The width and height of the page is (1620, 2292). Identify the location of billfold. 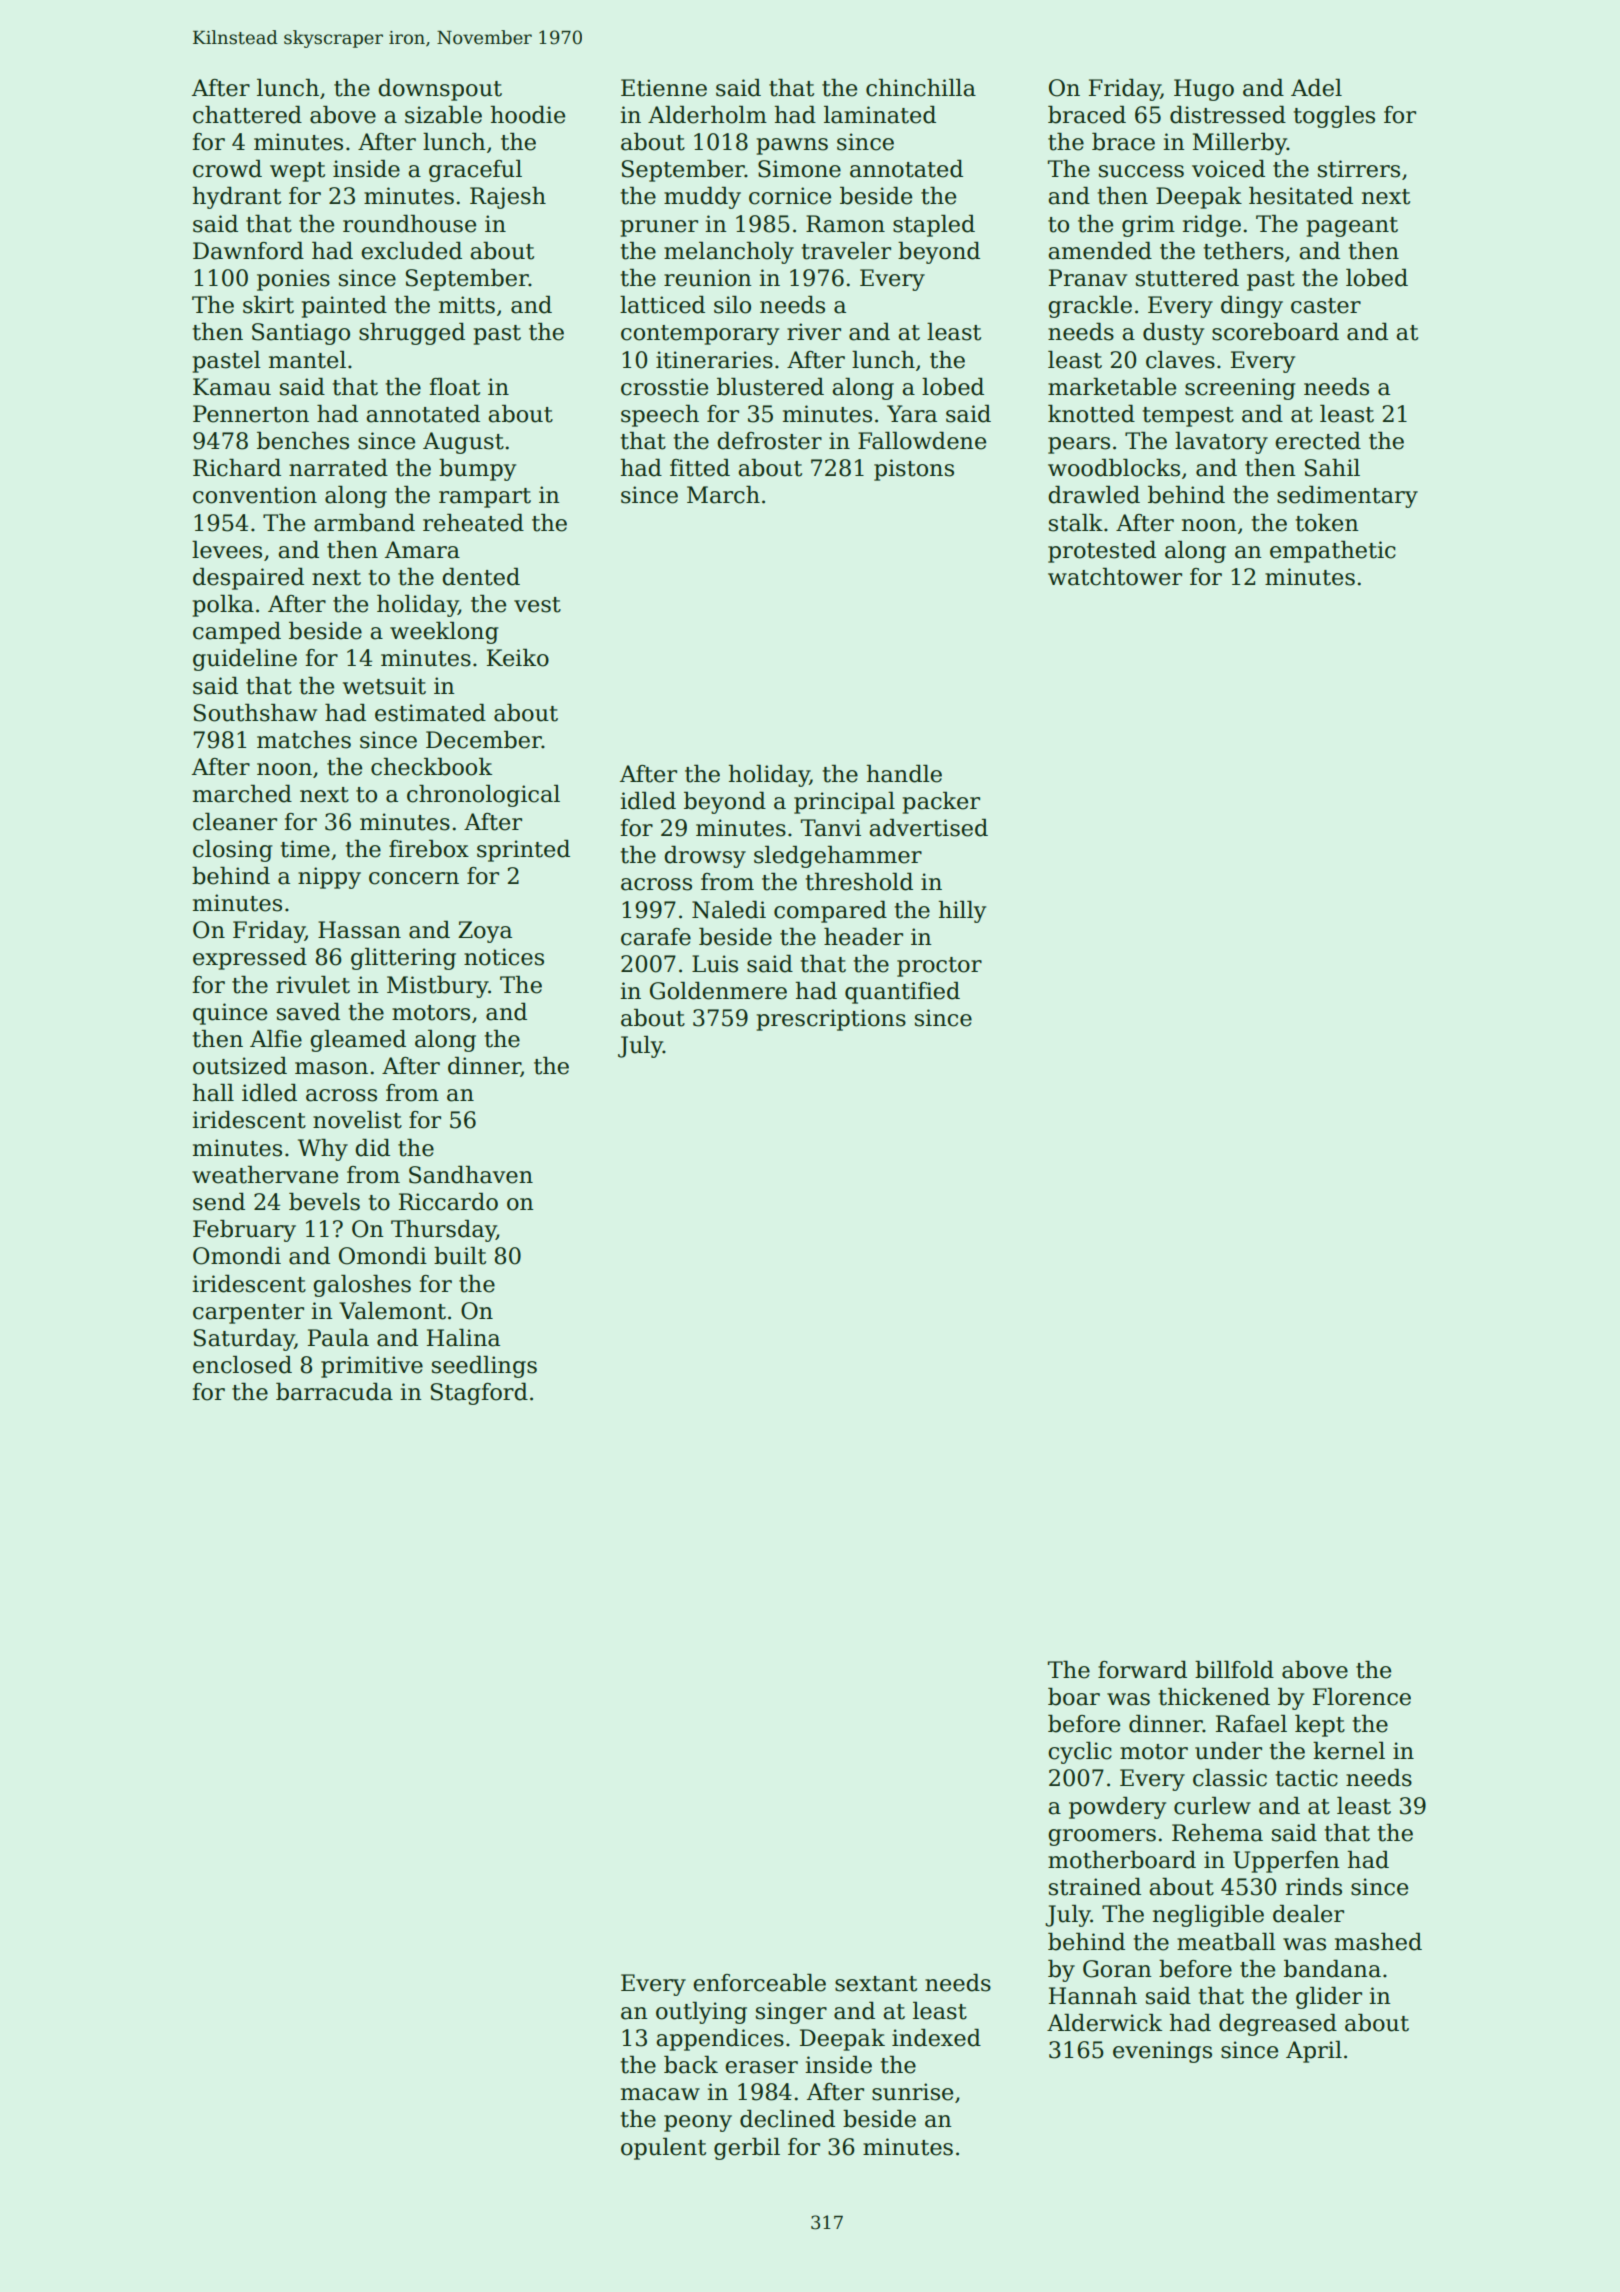
(1234, 1670).
